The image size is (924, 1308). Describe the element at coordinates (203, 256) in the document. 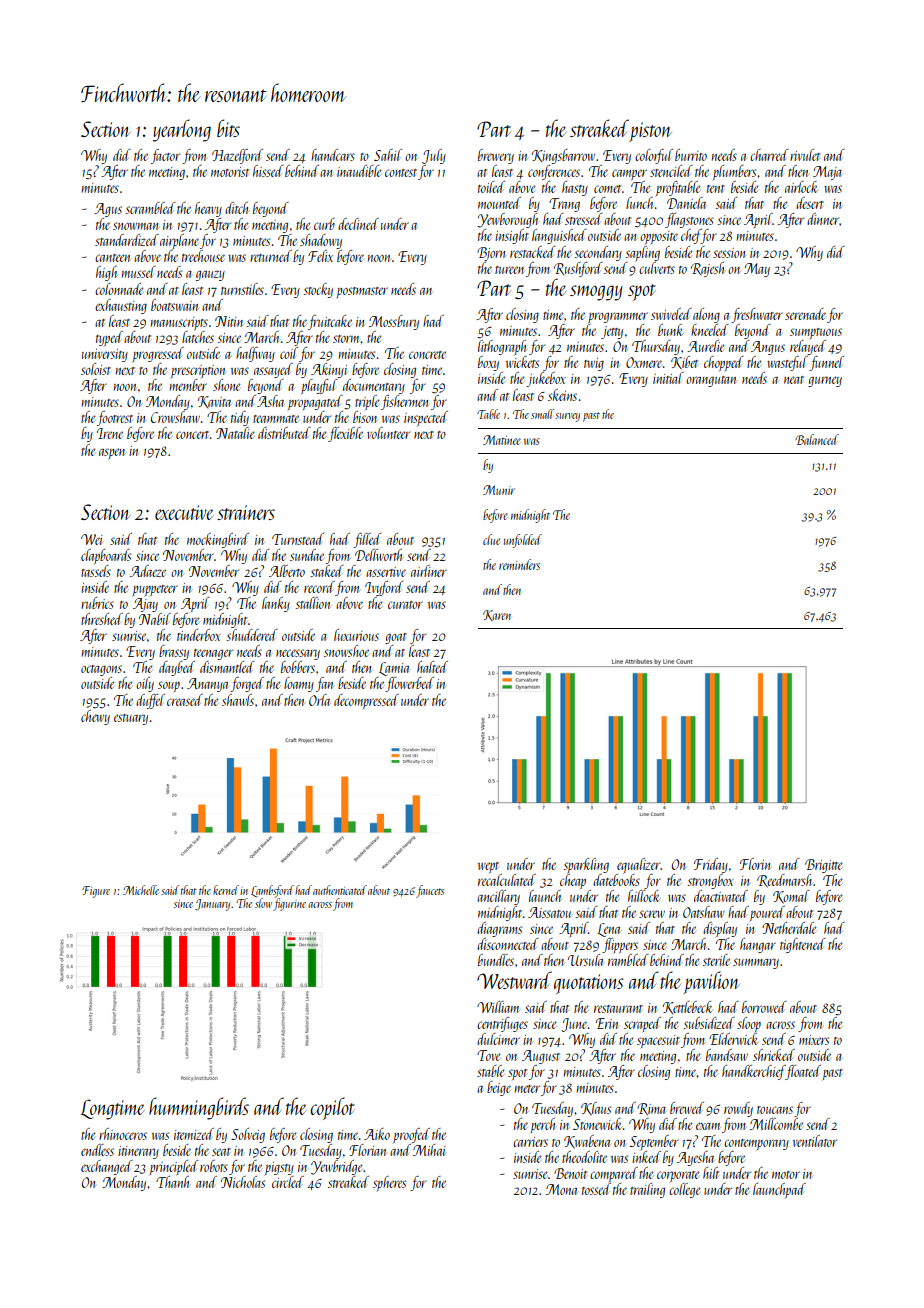

I see `treehouse` at that location.
